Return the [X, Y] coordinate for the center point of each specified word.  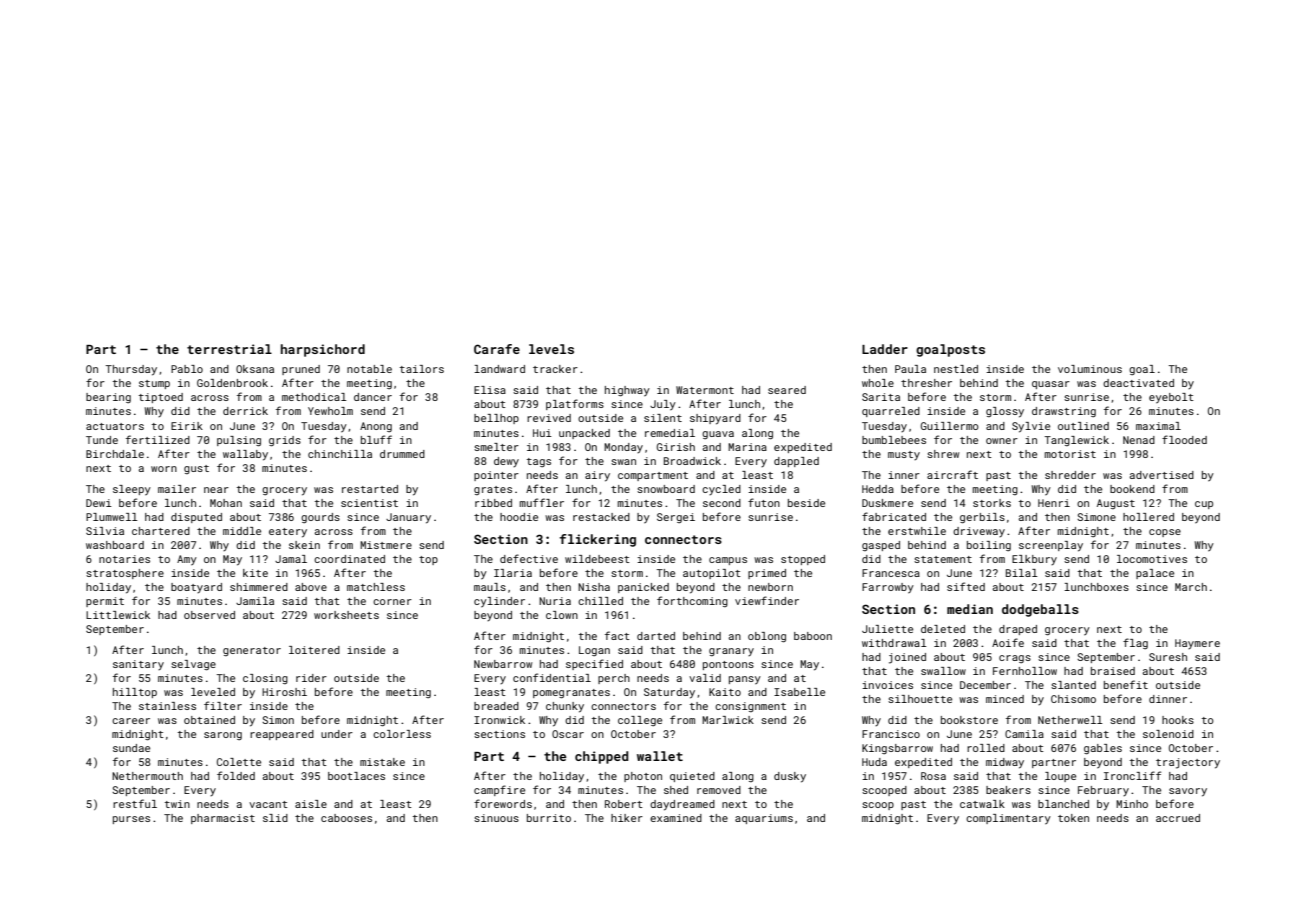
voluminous [1090, 369]
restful [135, 803]
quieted [692, 777]
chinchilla [340, 454]
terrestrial [229, 349]
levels [551, 349]
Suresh [1168, 657]
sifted [966, 586]
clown [562, 615]
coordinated [349, 559]
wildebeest [597, 559]
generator [252, 651]
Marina [747, 447]
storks [992, 503]
